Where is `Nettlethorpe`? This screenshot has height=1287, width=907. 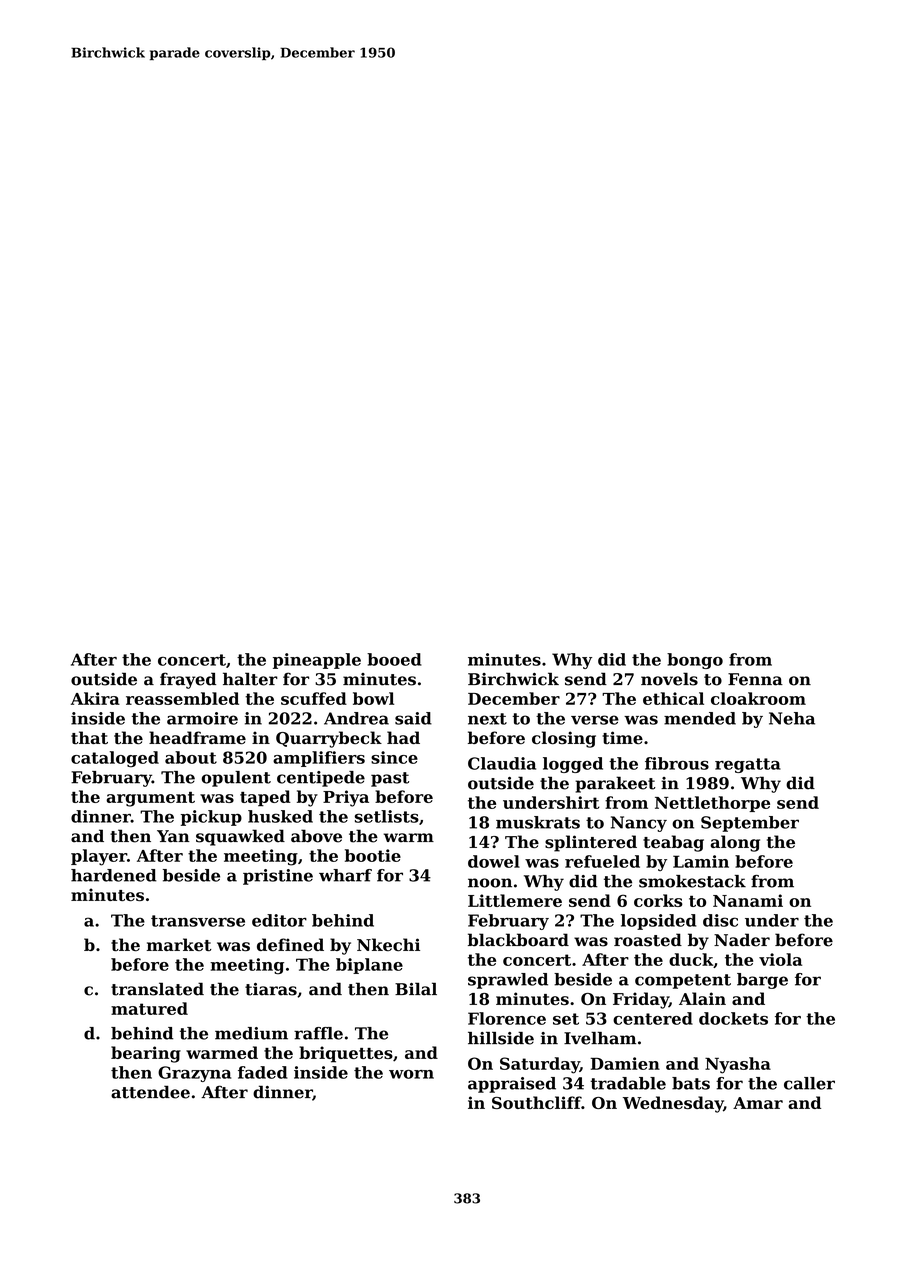 Nettlethorpe is located at coordinates (712, 804).
